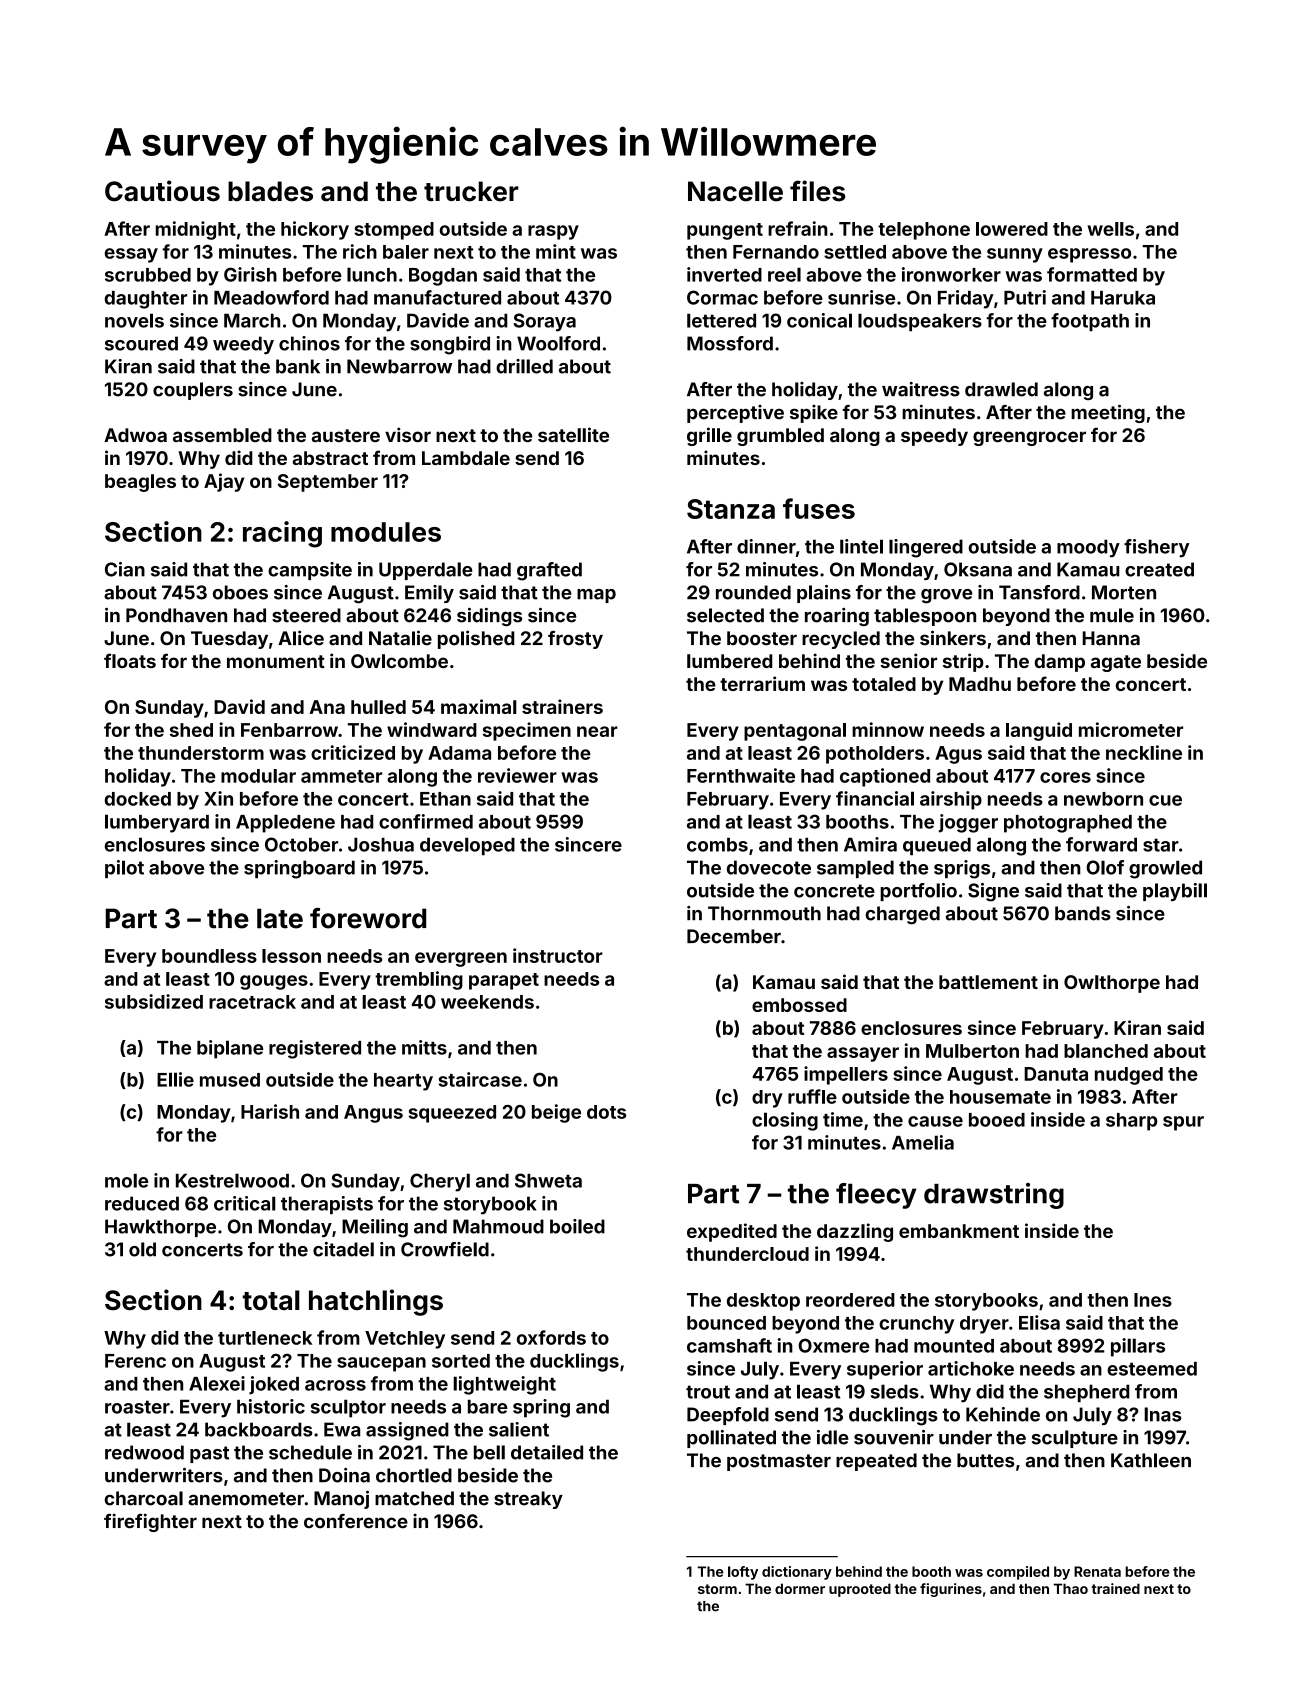  Describe the element at coordinates (124, 869) in the image. I see `pilot` at that location.
